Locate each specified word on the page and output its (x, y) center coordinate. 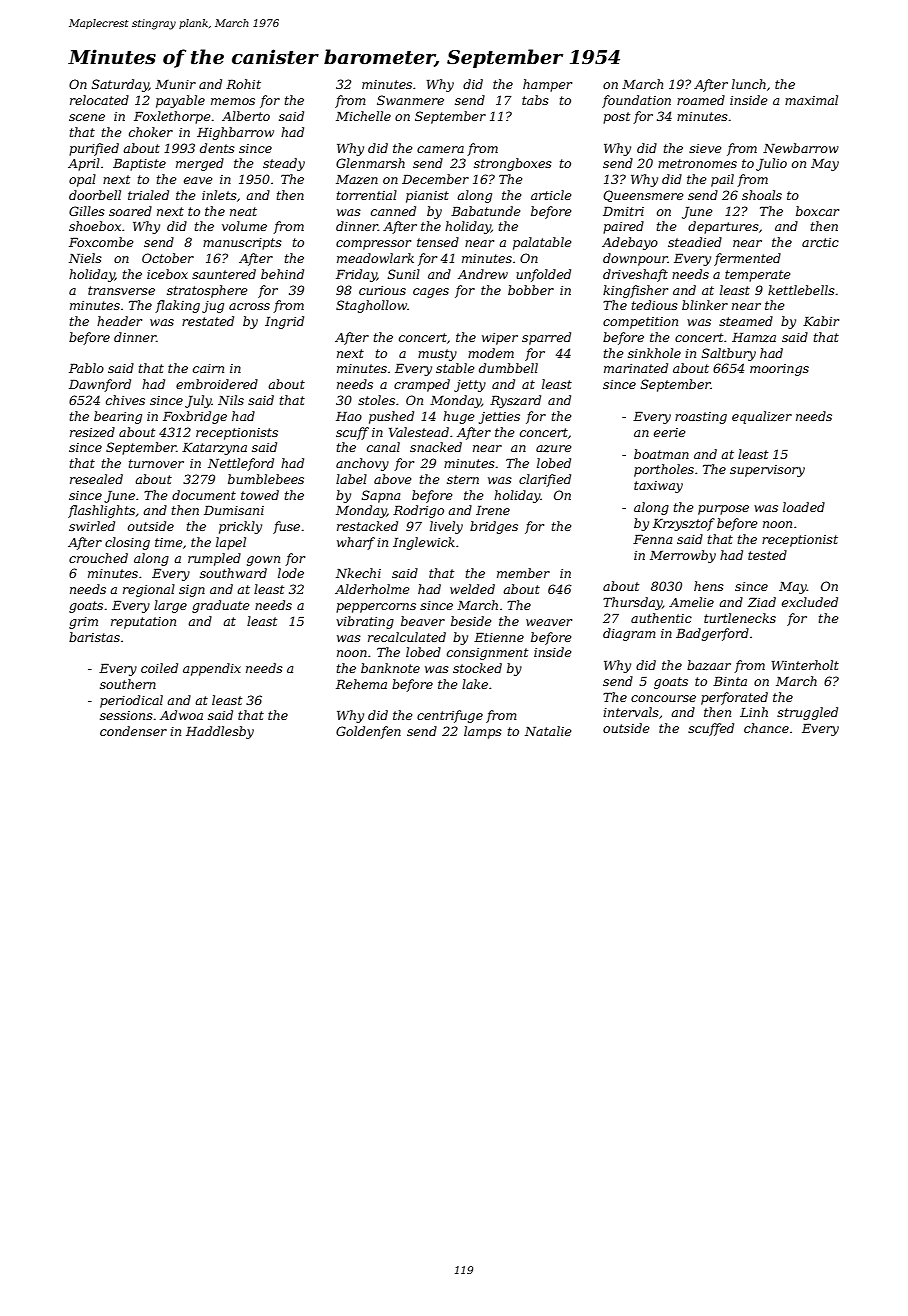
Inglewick (424, 543)
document (204, 495)
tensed (438, 242)
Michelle (363, 116)
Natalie (548, 731)
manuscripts (242, 244)
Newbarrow (801, 148)
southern (128, 684)
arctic (820, 242)
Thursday (632, 603)
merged (200, 164)
